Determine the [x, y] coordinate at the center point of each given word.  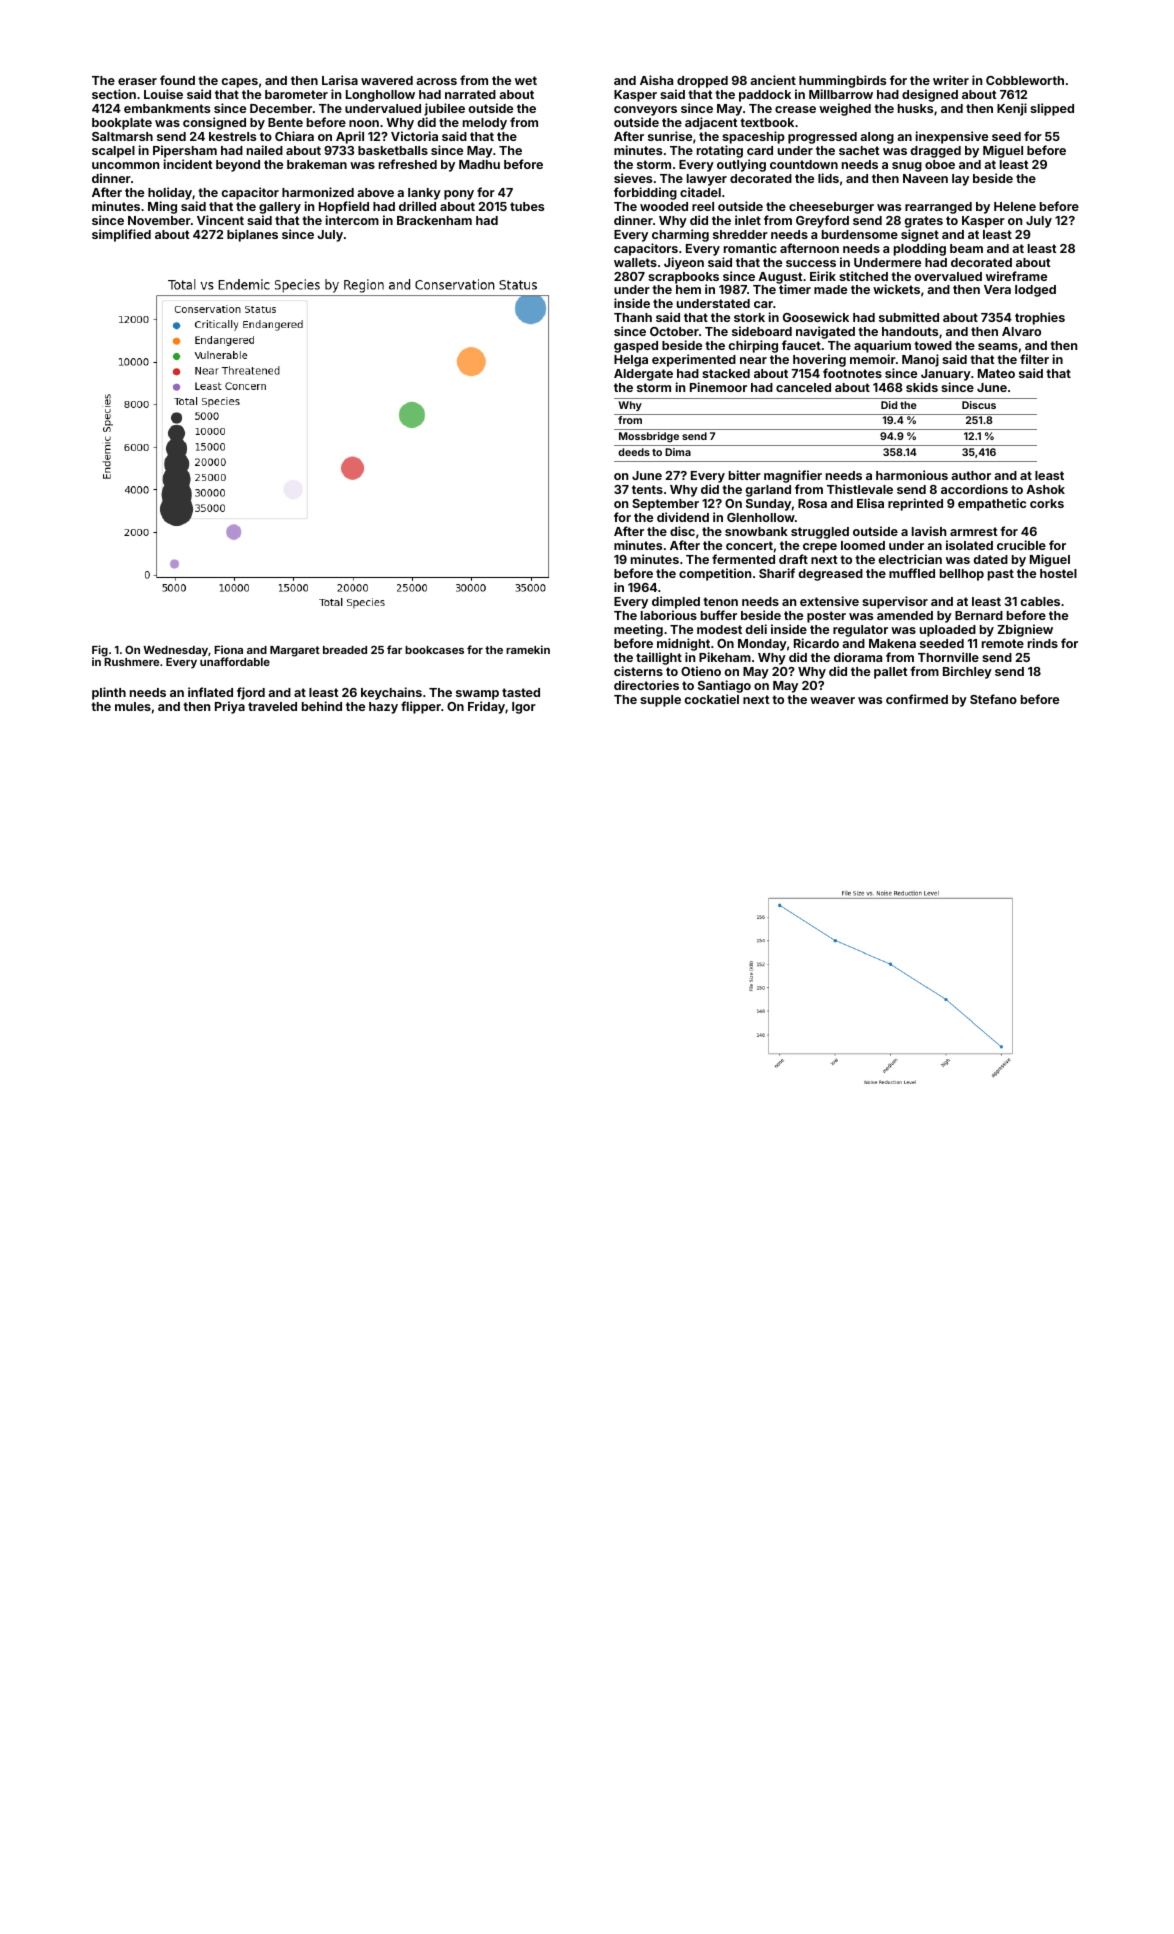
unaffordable [235, 661]
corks [1047, 503]
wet [526, 80]
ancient [773, 80]
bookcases [434, 650]
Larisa [340, 80]
